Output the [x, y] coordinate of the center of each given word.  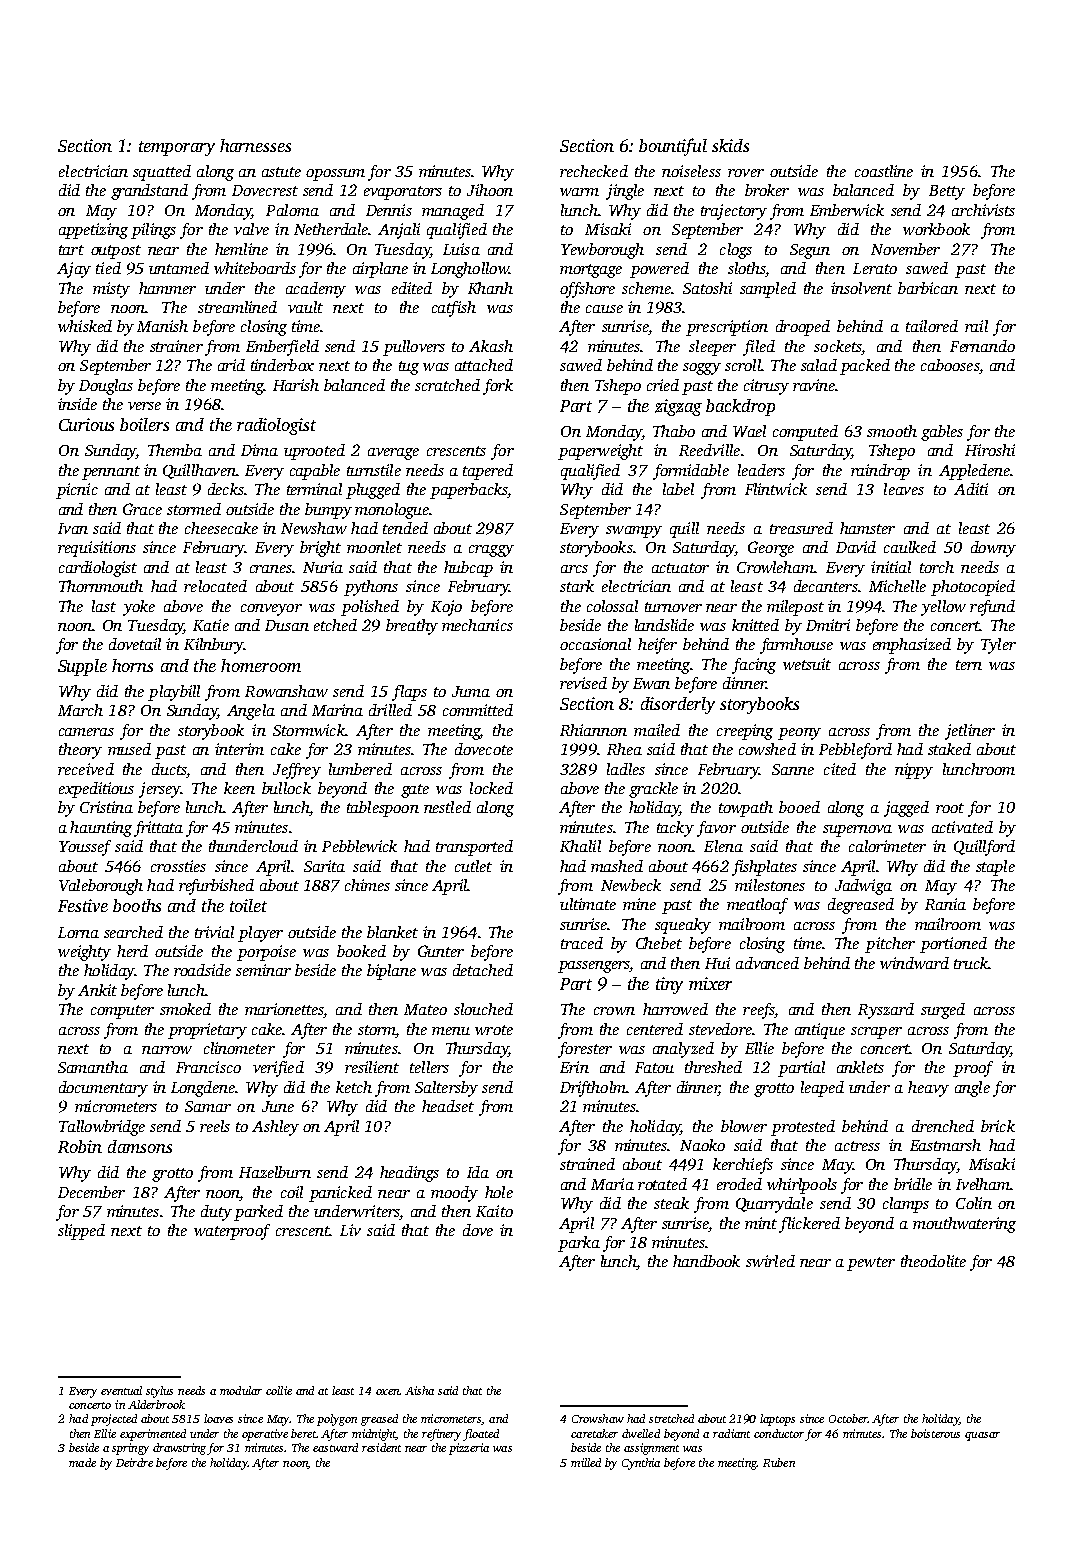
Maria [612, 1184]
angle [972, 1089]
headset [448, 1106]
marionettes [284, 1010]
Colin [974, 1203]
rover [746, 173]
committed [478, 710]
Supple [82, 667]
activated [962, 827]
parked [258, 1213]
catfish [454, 309]
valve [251, 229]
